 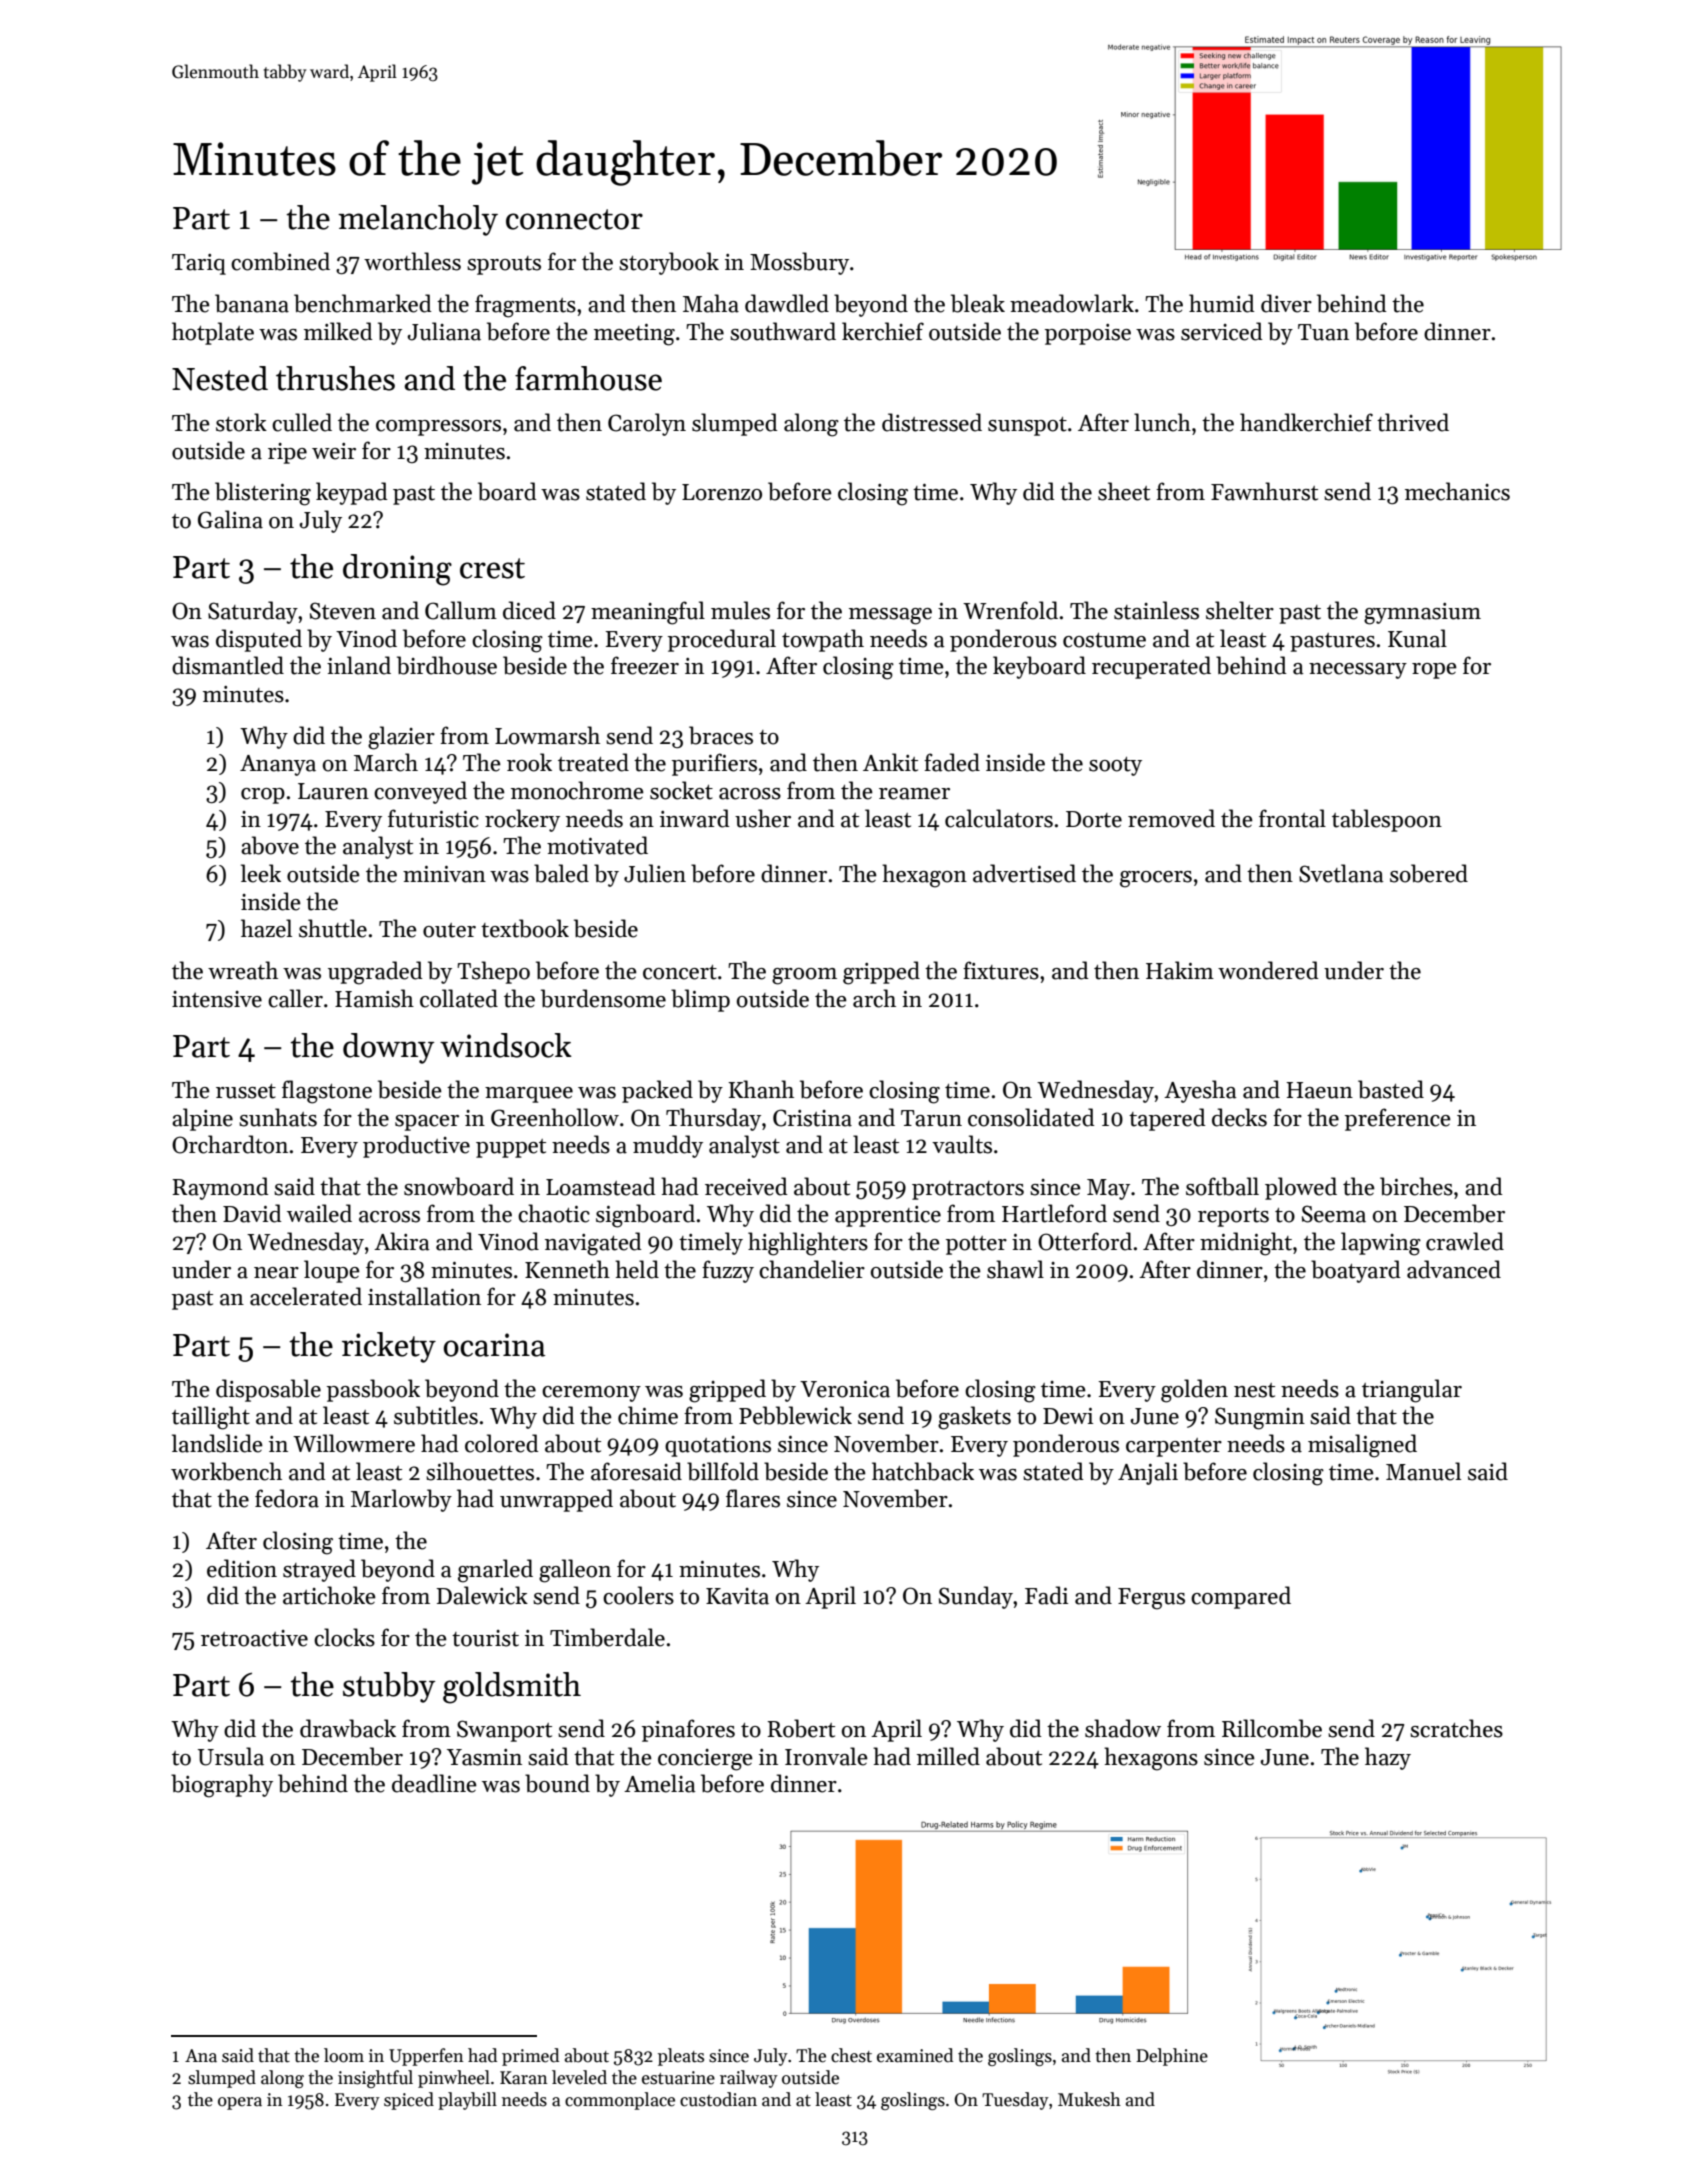 What do you see at coordinates (1457, 491) in the image?
I see `mechanics` at bounding box center [1457, 491].
